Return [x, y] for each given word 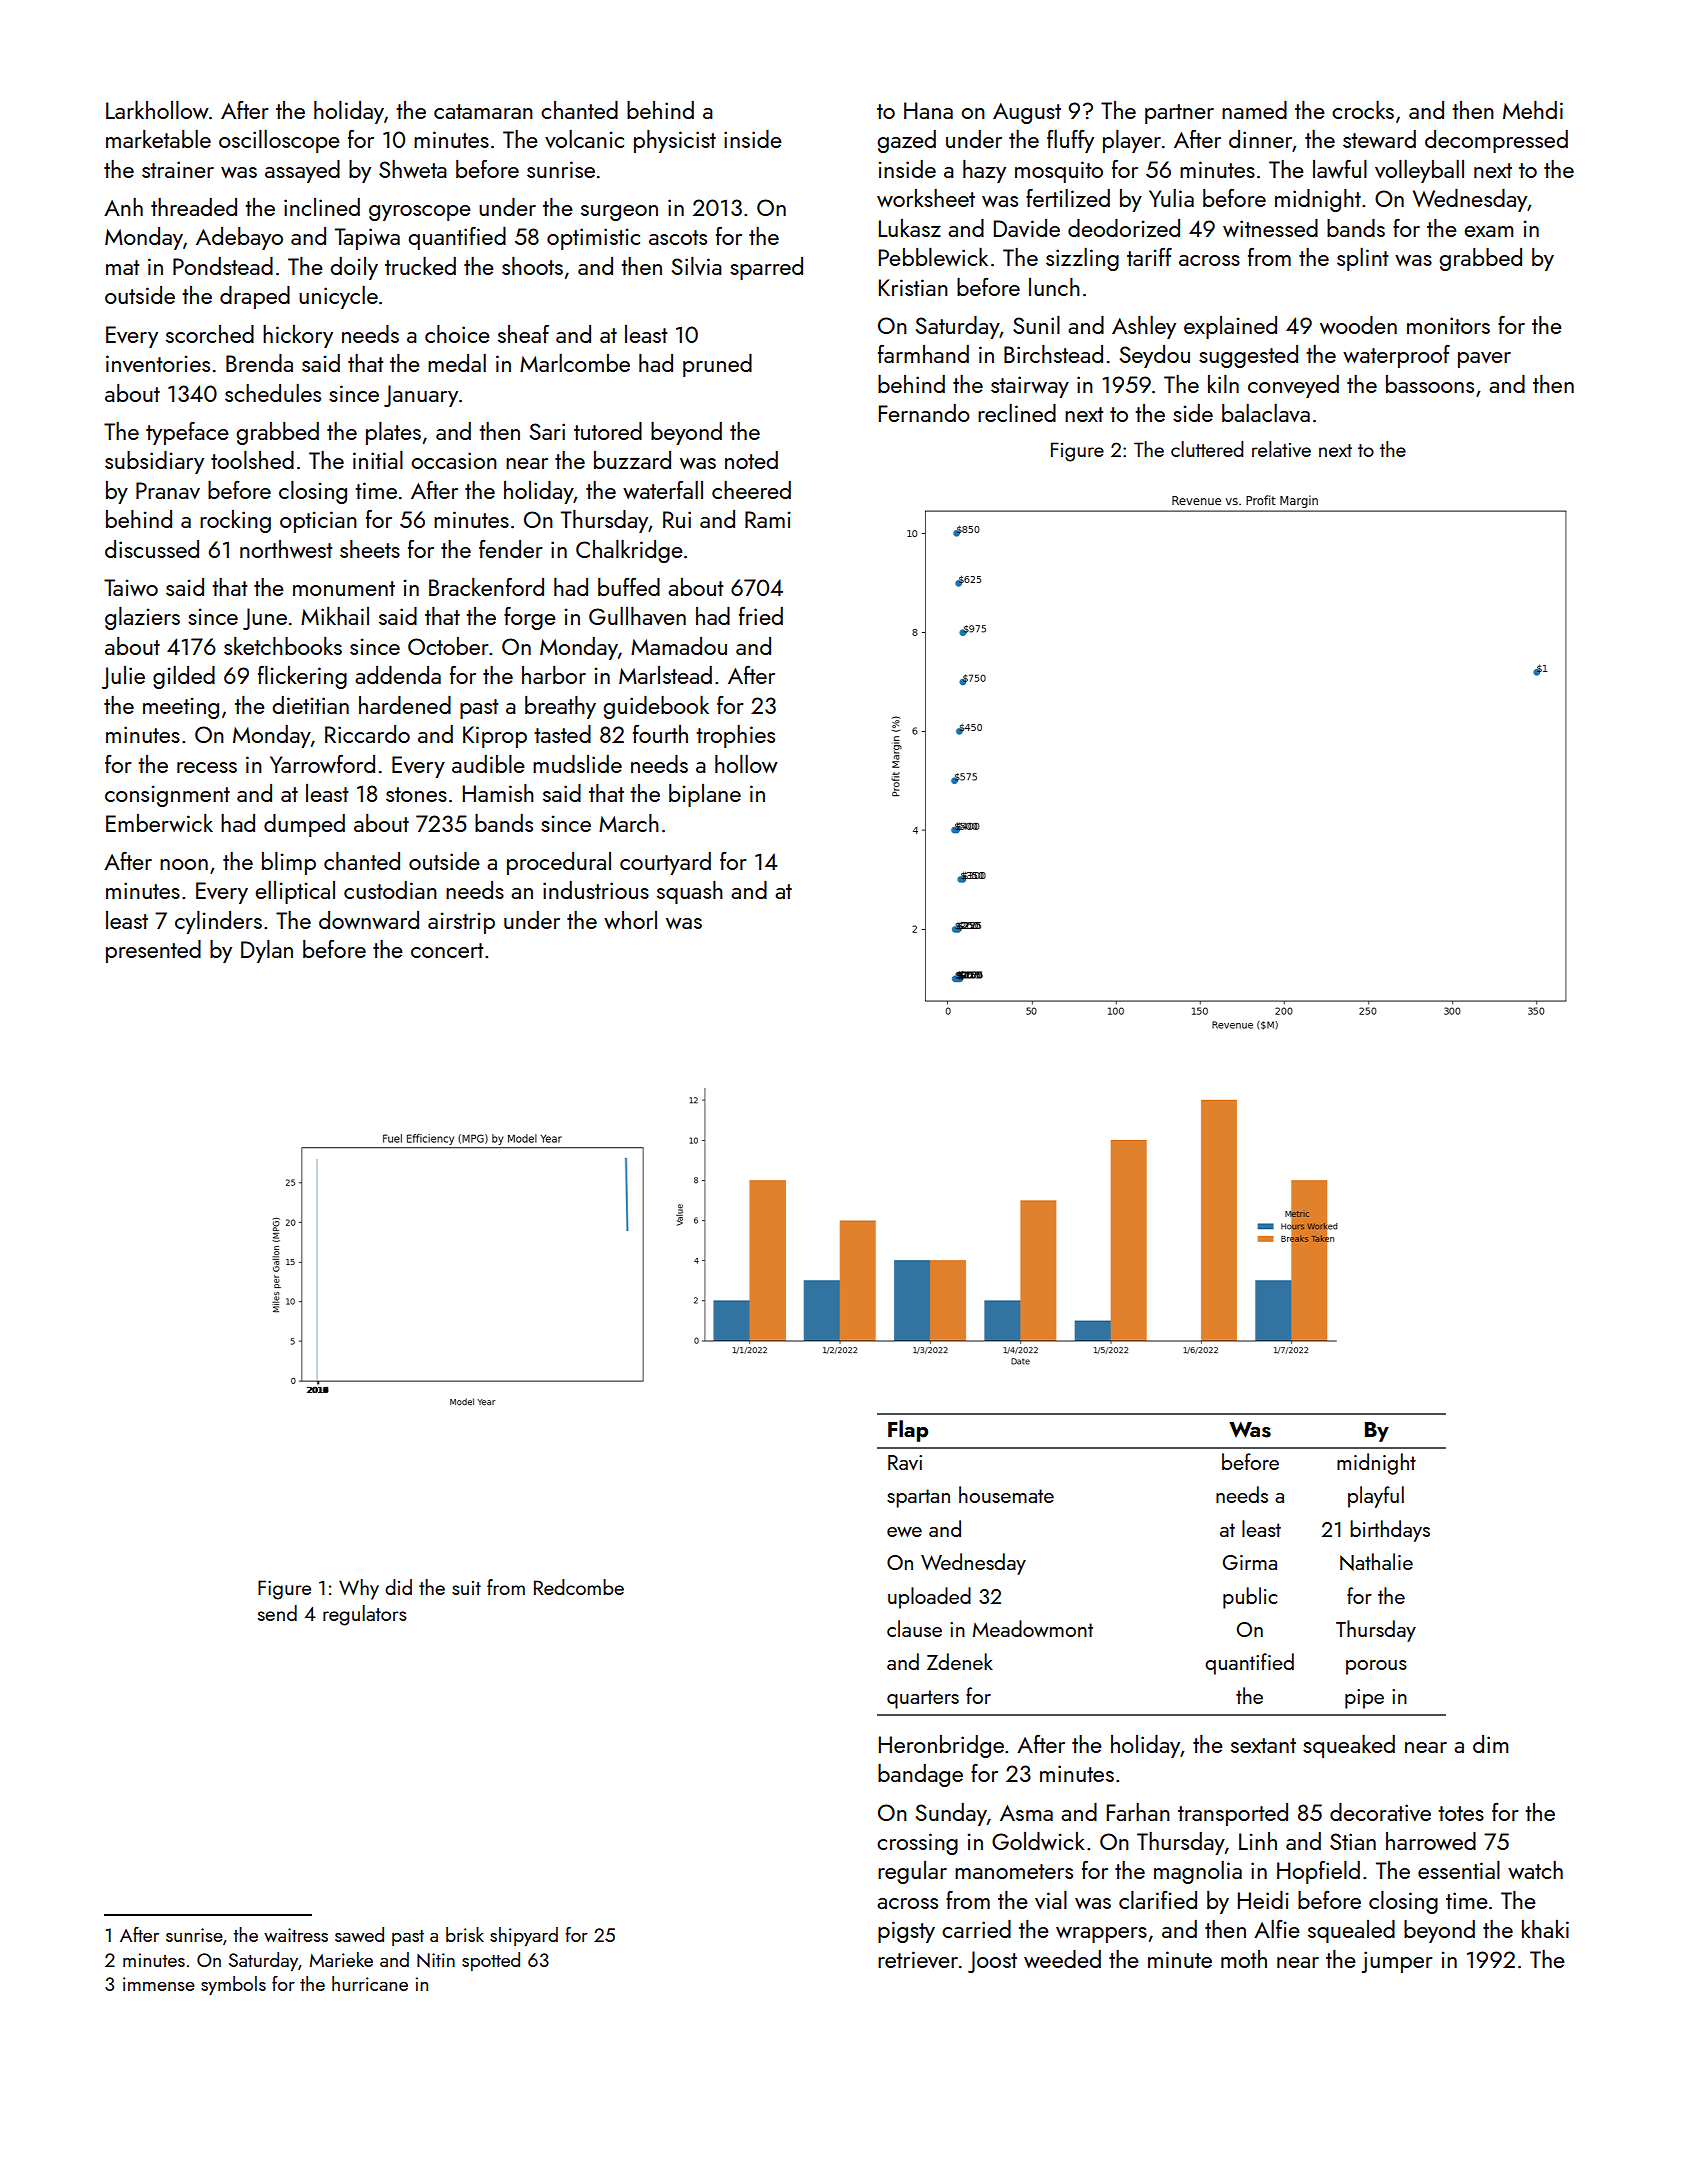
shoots [532, 266]
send [277, 1613]
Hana [928, 110]
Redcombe [579, 1587]
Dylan [267, 951]
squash [690, 892]
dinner [1261, 140]
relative [1281, 449]
